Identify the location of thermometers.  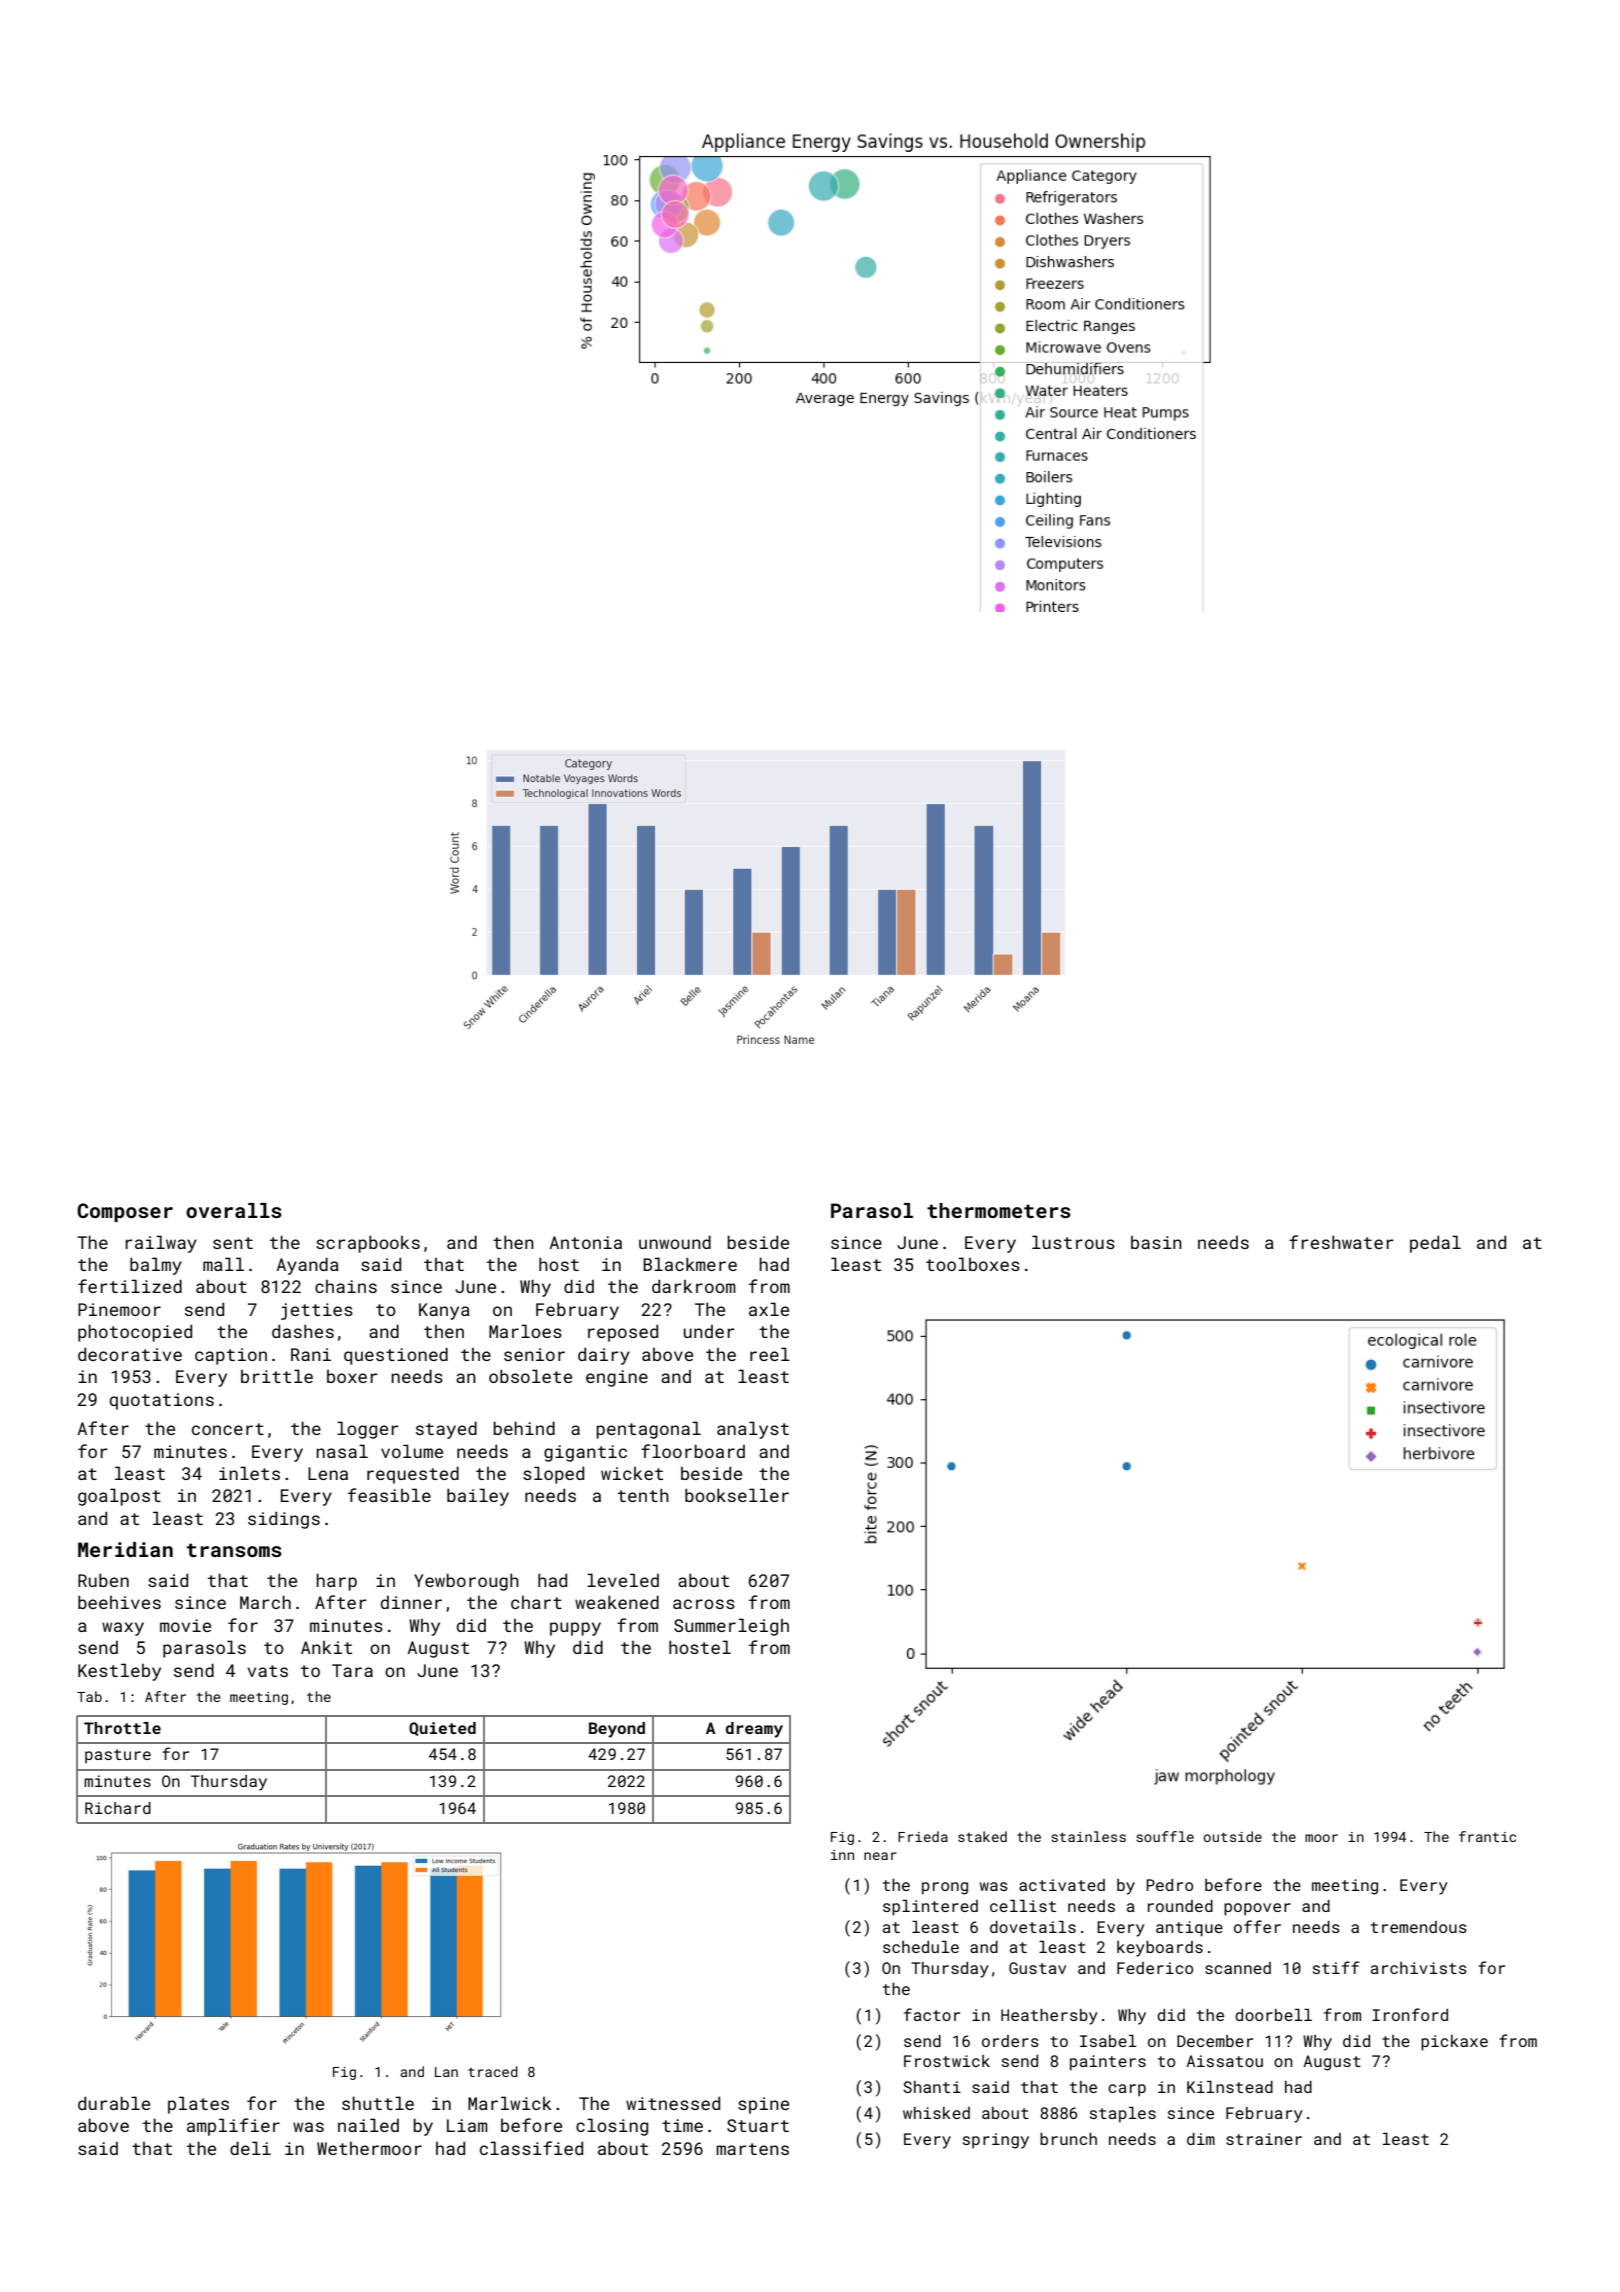
(999, 1210).
